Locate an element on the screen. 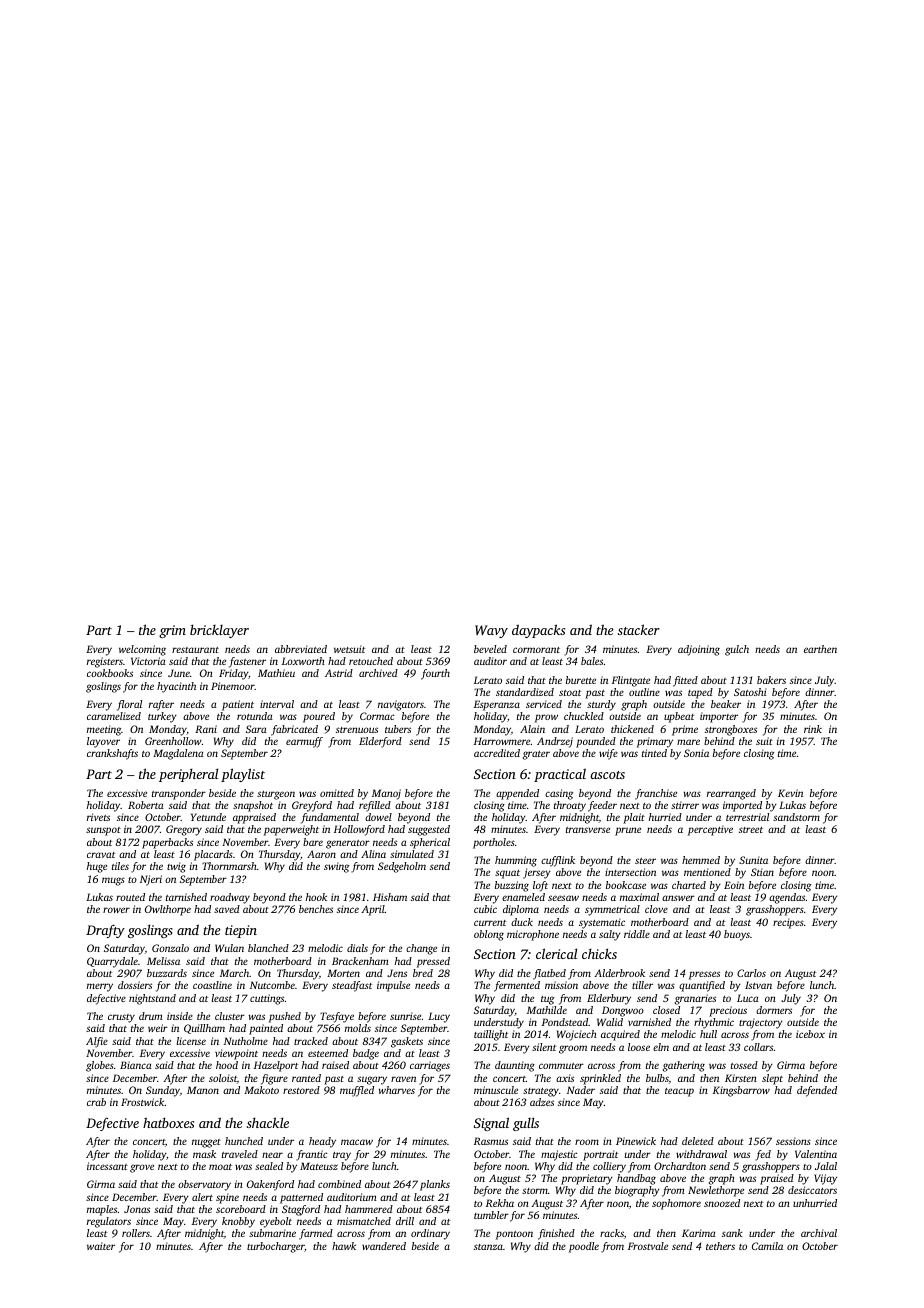 This screenshot has width=924, height=1308. painted is located at coordinates (266, 1029).
